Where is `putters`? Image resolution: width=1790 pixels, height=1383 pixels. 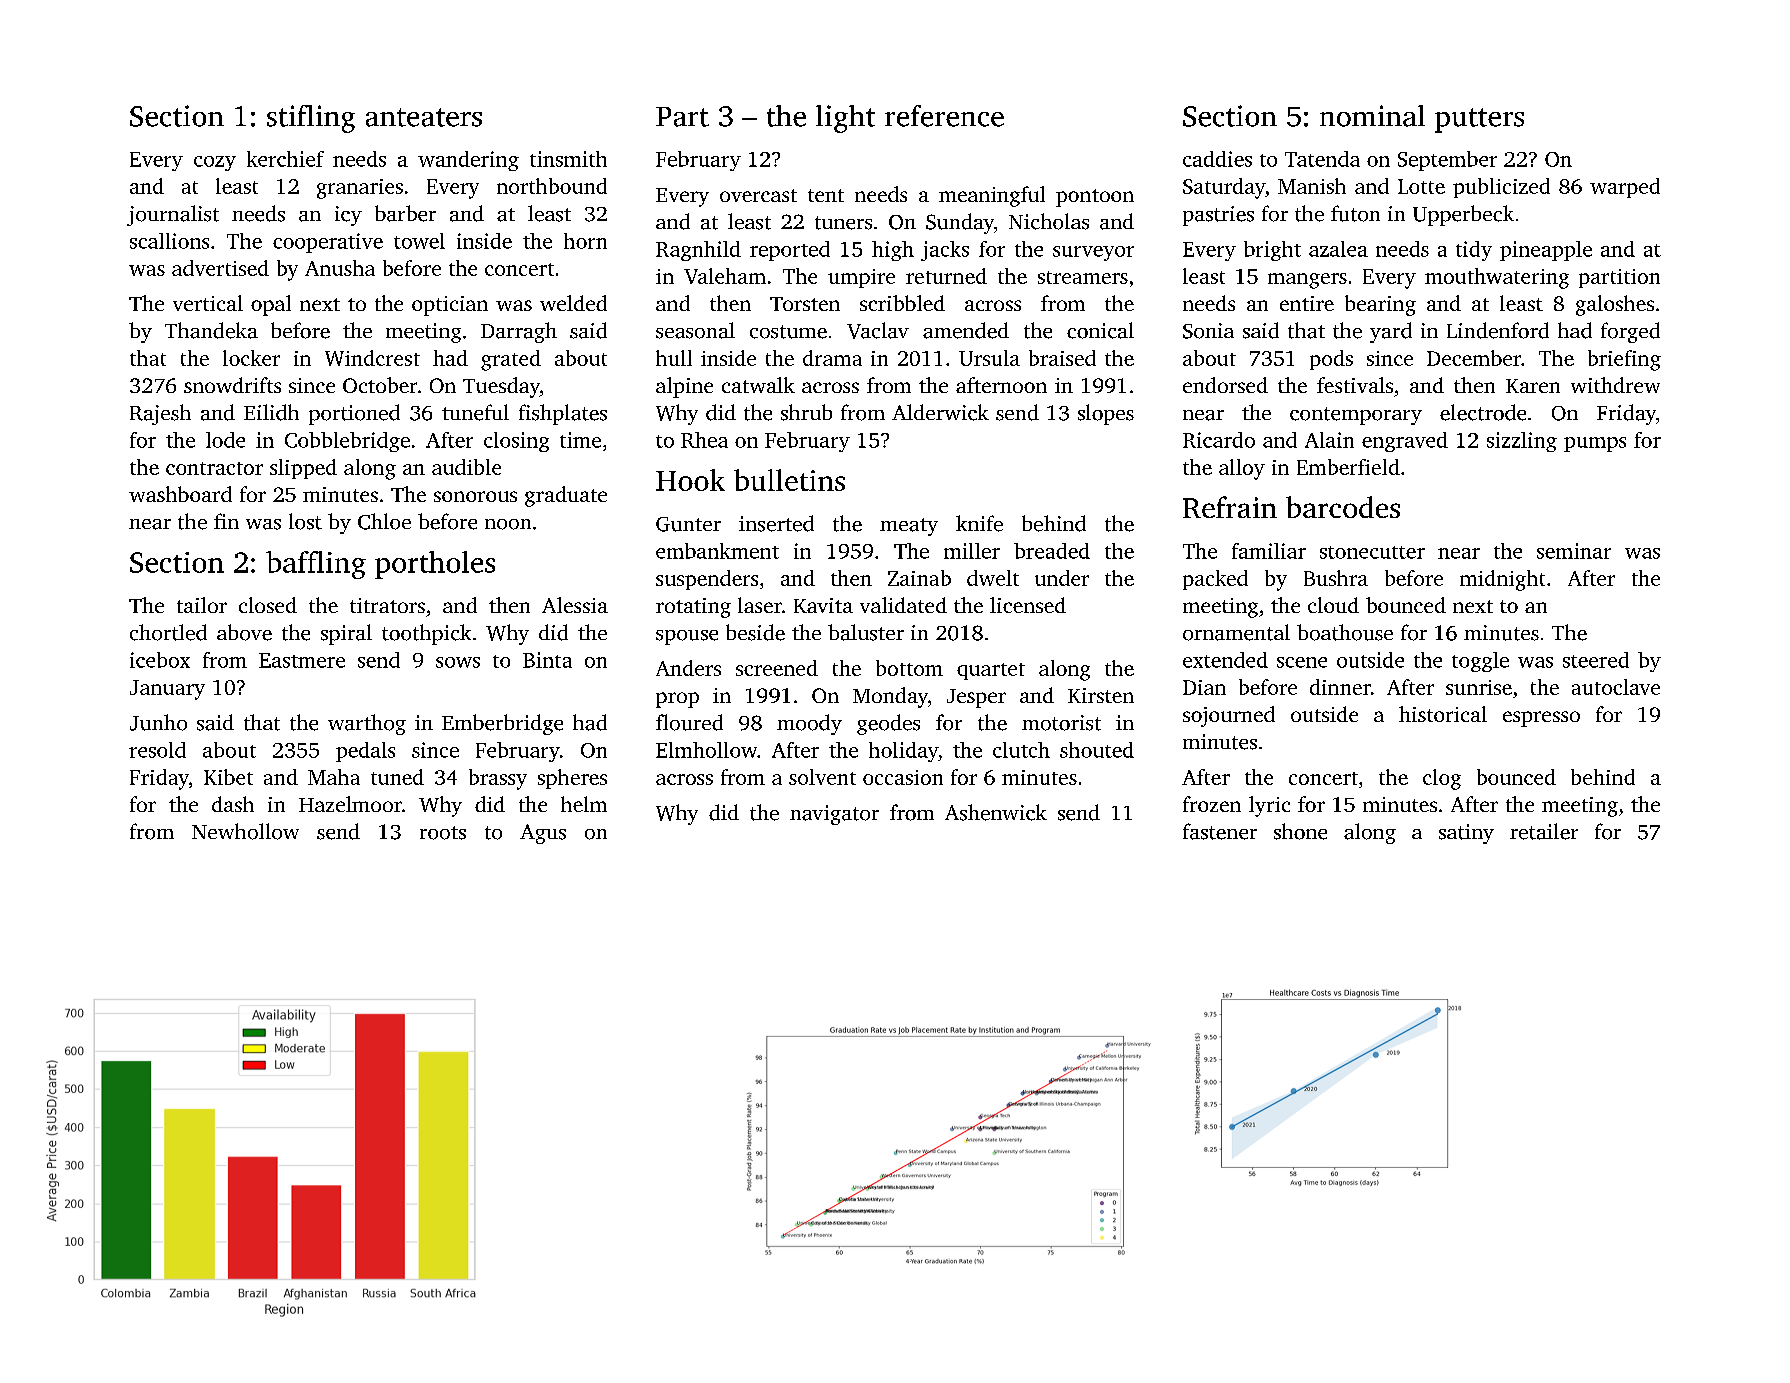
putters is located at coordinates (1479, 120).
